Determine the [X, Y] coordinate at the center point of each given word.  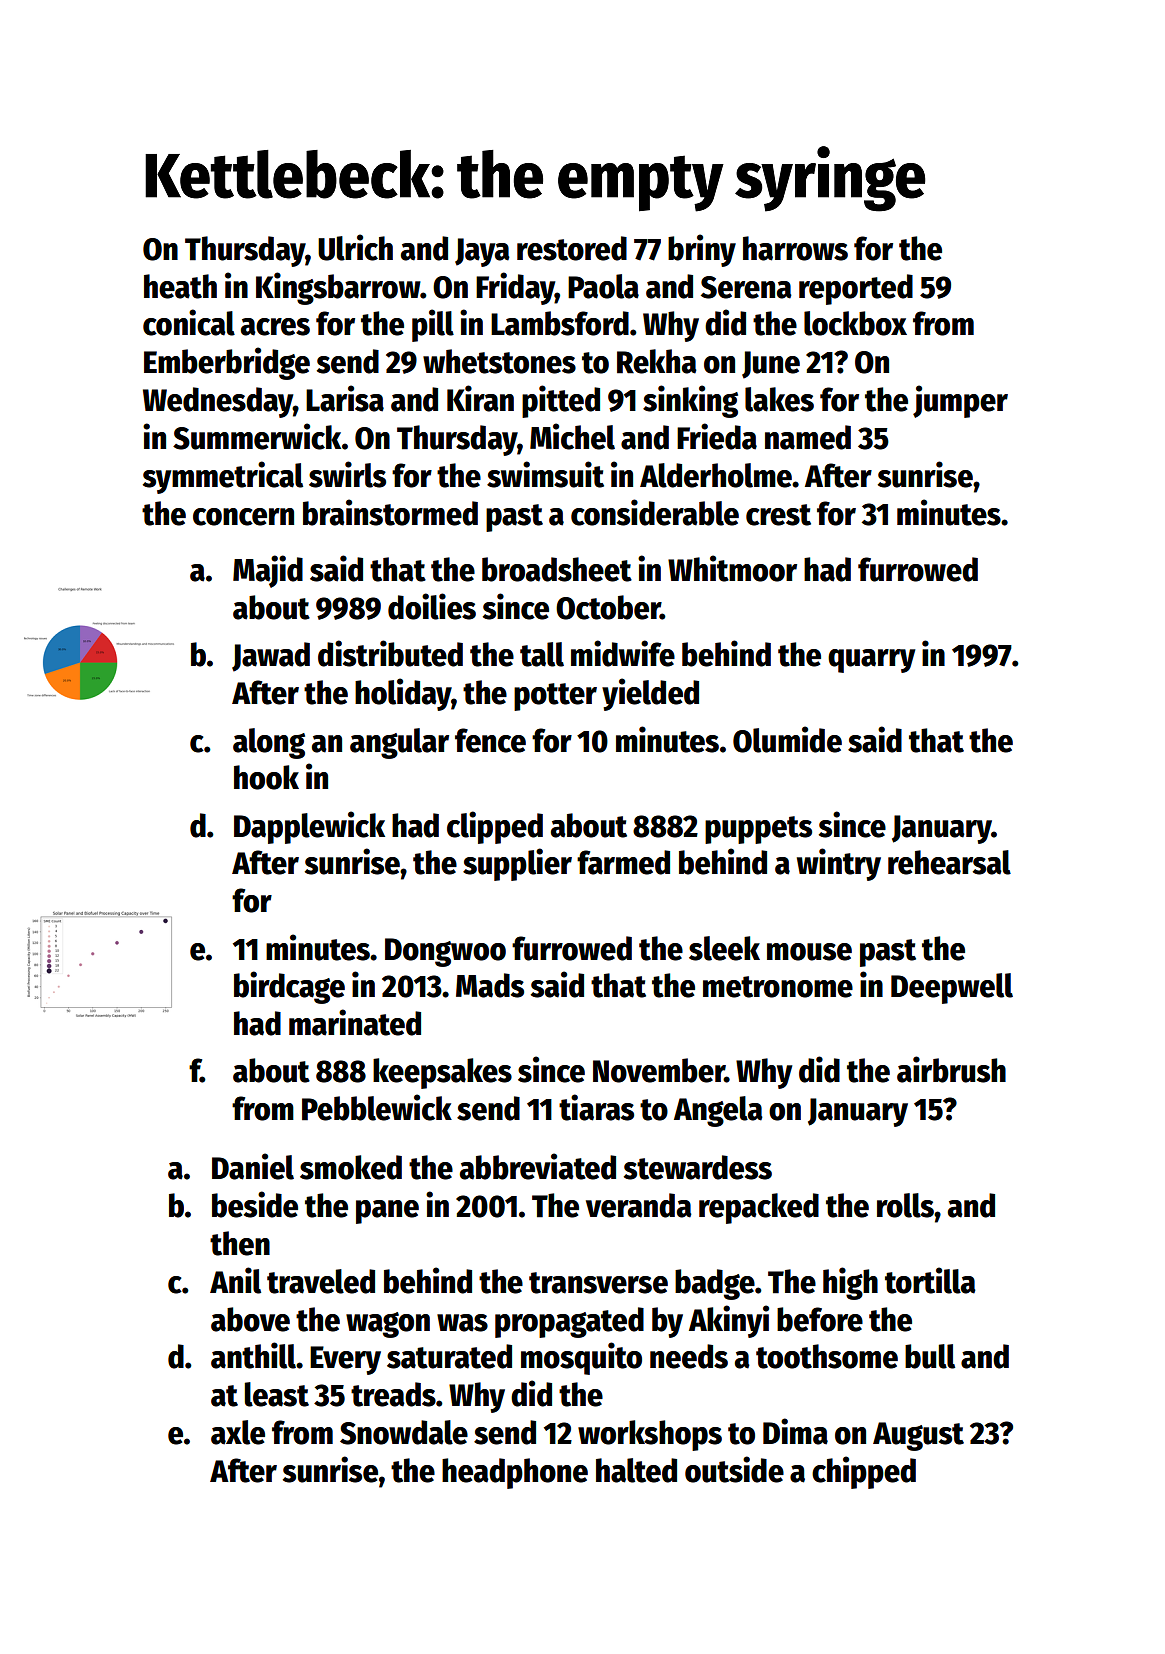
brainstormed [390, 512]
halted [636, 1470]
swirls [347, 474]
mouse [809, 952]
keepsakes [442, 1073]
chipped [864, 1472]
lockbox [855, 323]
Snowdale [404, 1432]
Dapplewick [309, 827]
